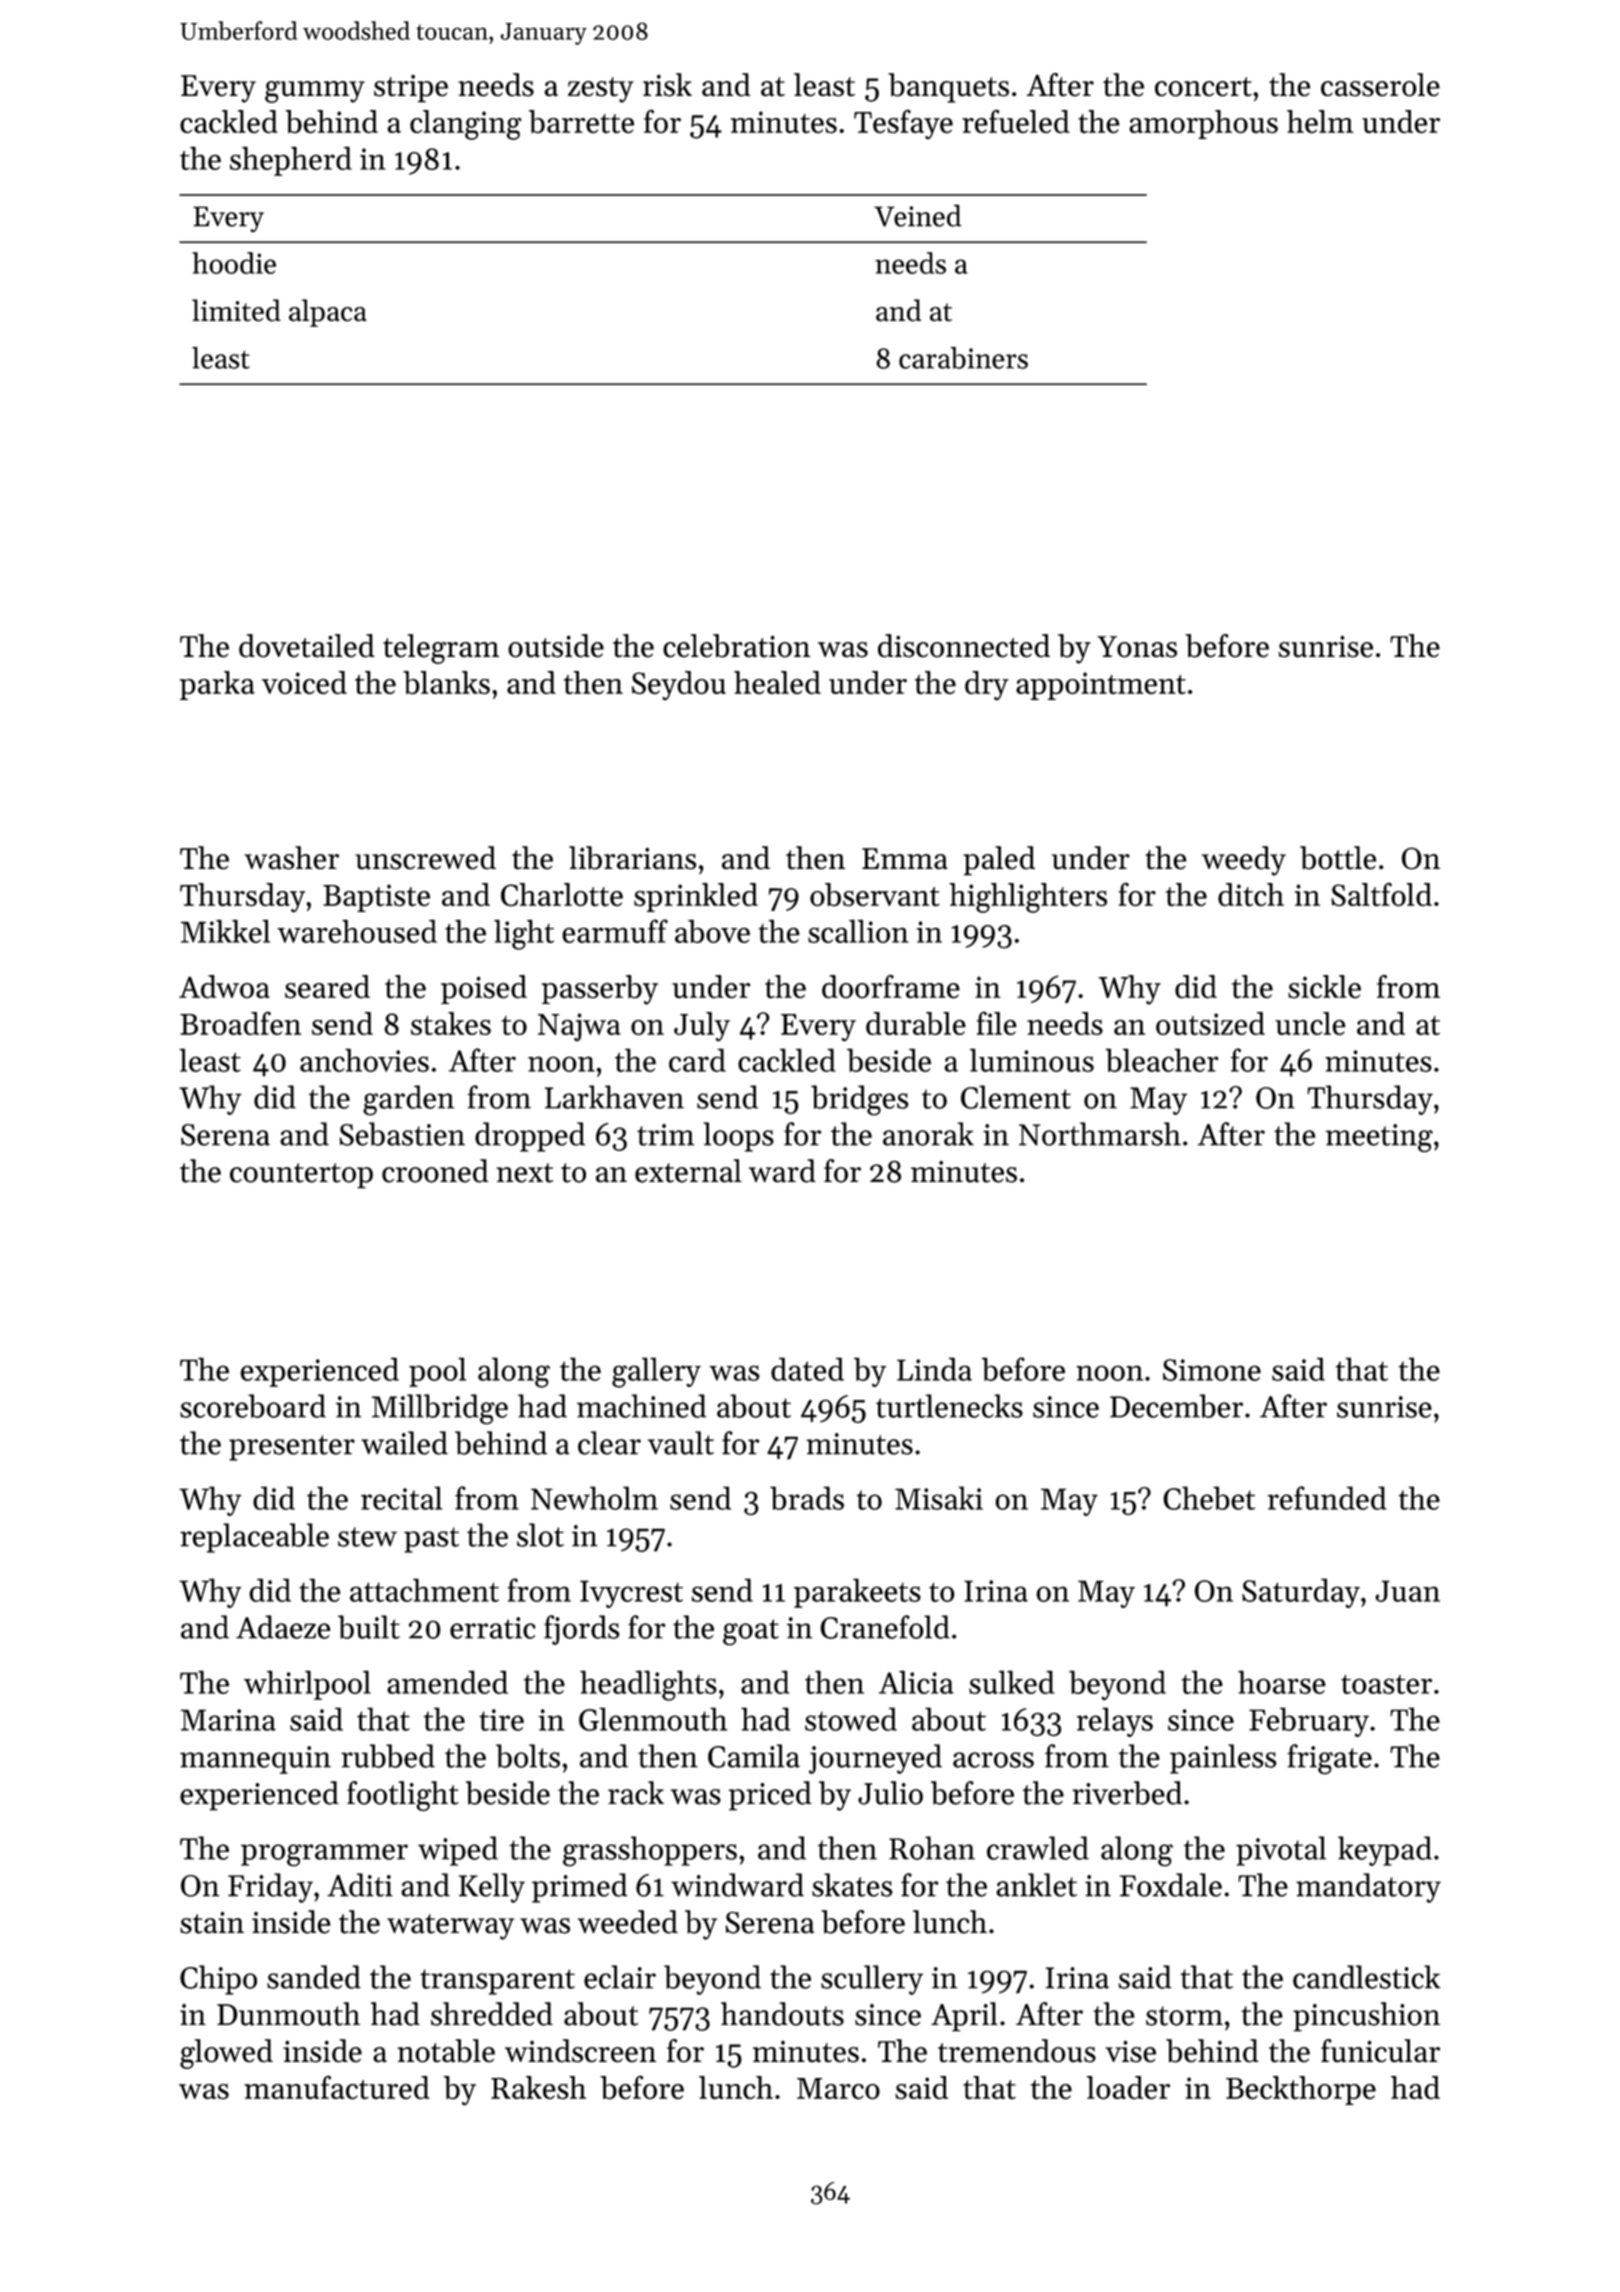 The width and height of the screenshot is (1620, 2292). What do you see at coordinates (301, 1176) in the screenshot?
I see `countertop` at bounding box center [301, 1176].
